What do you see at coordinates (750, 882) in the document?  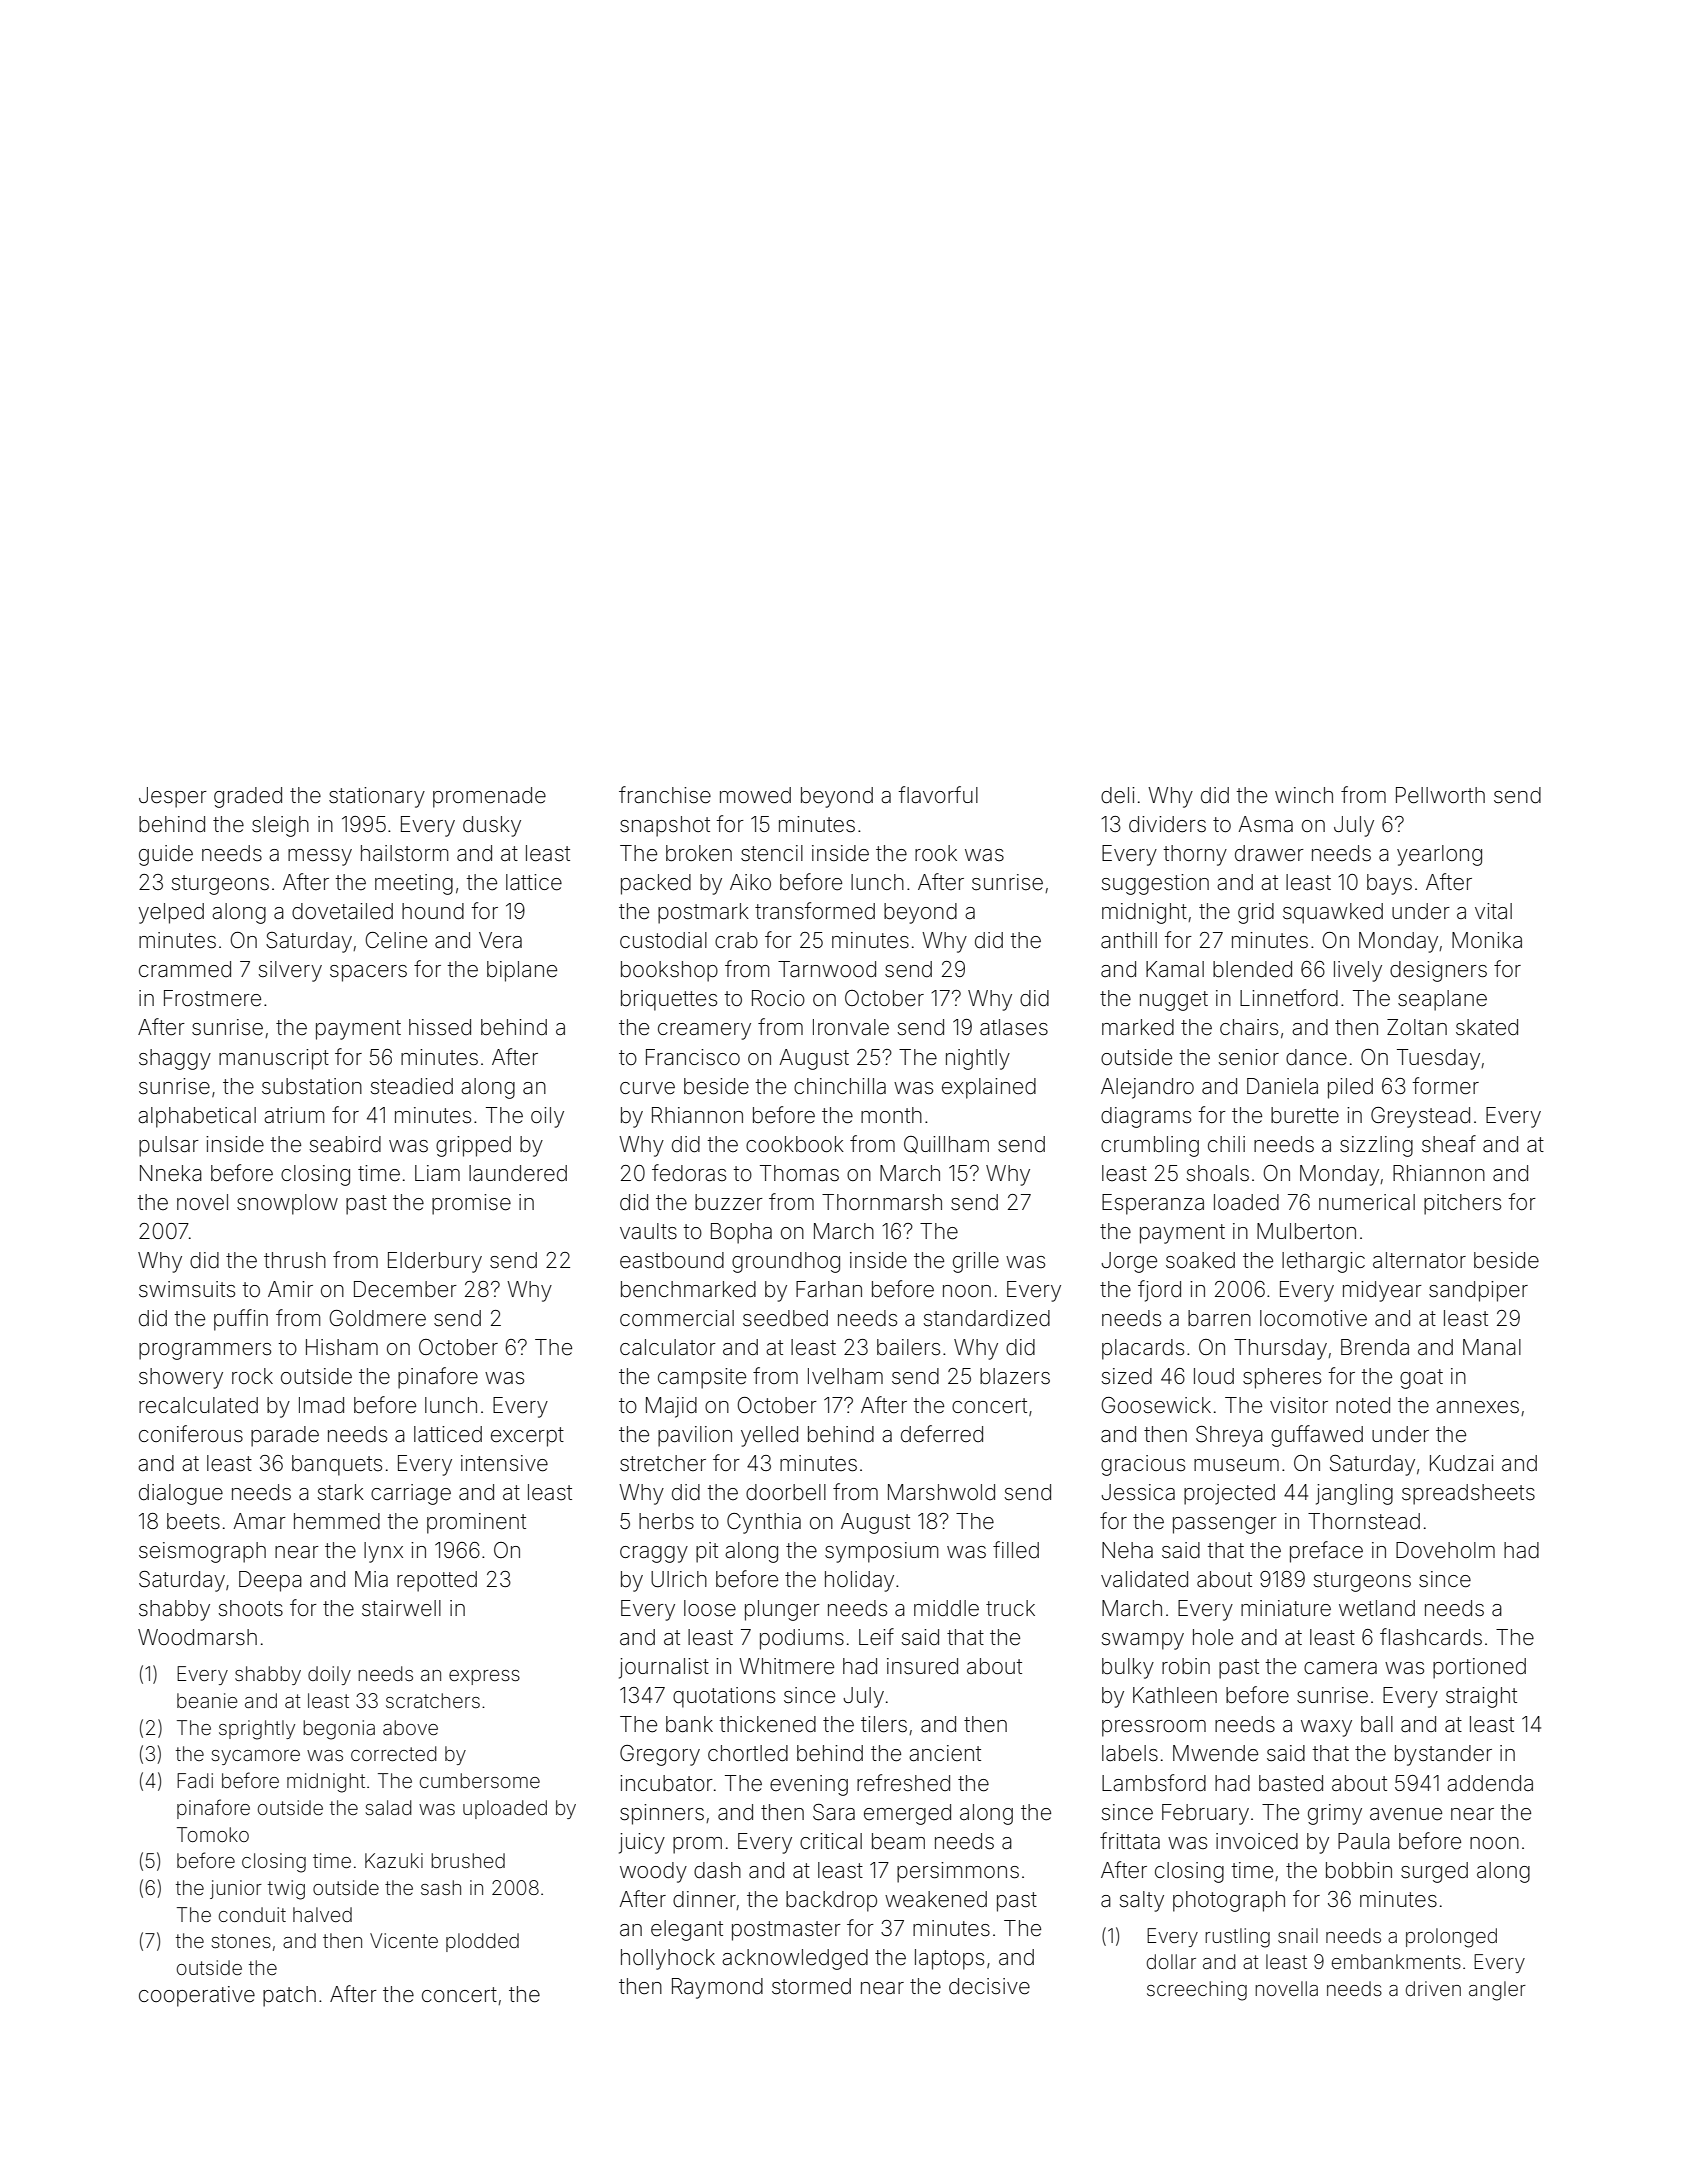 I see `Aiko` at bounding box center [750, 882].
